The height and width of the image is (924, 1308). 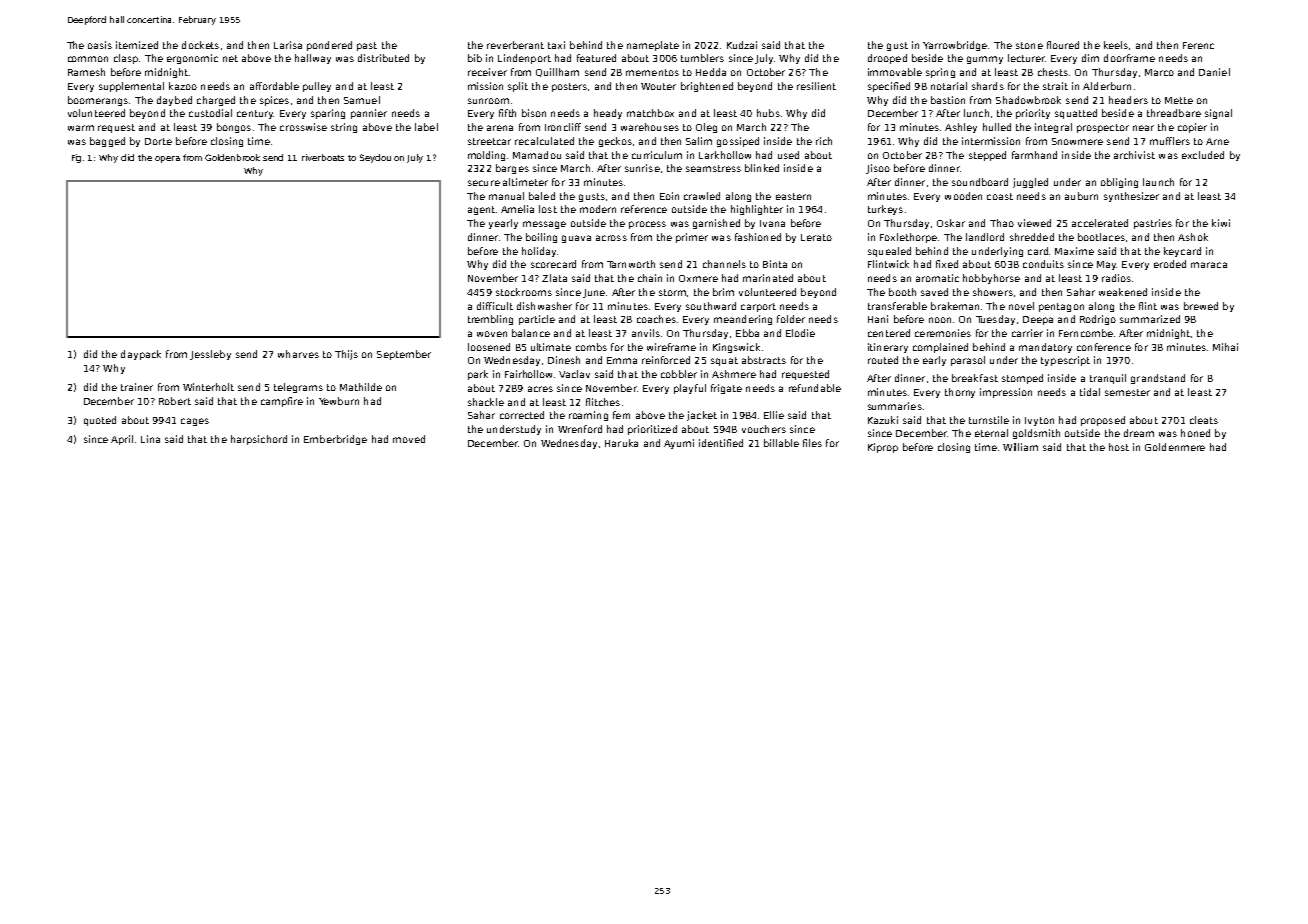 I want to click on keels, so click(x=1116, y=45).
